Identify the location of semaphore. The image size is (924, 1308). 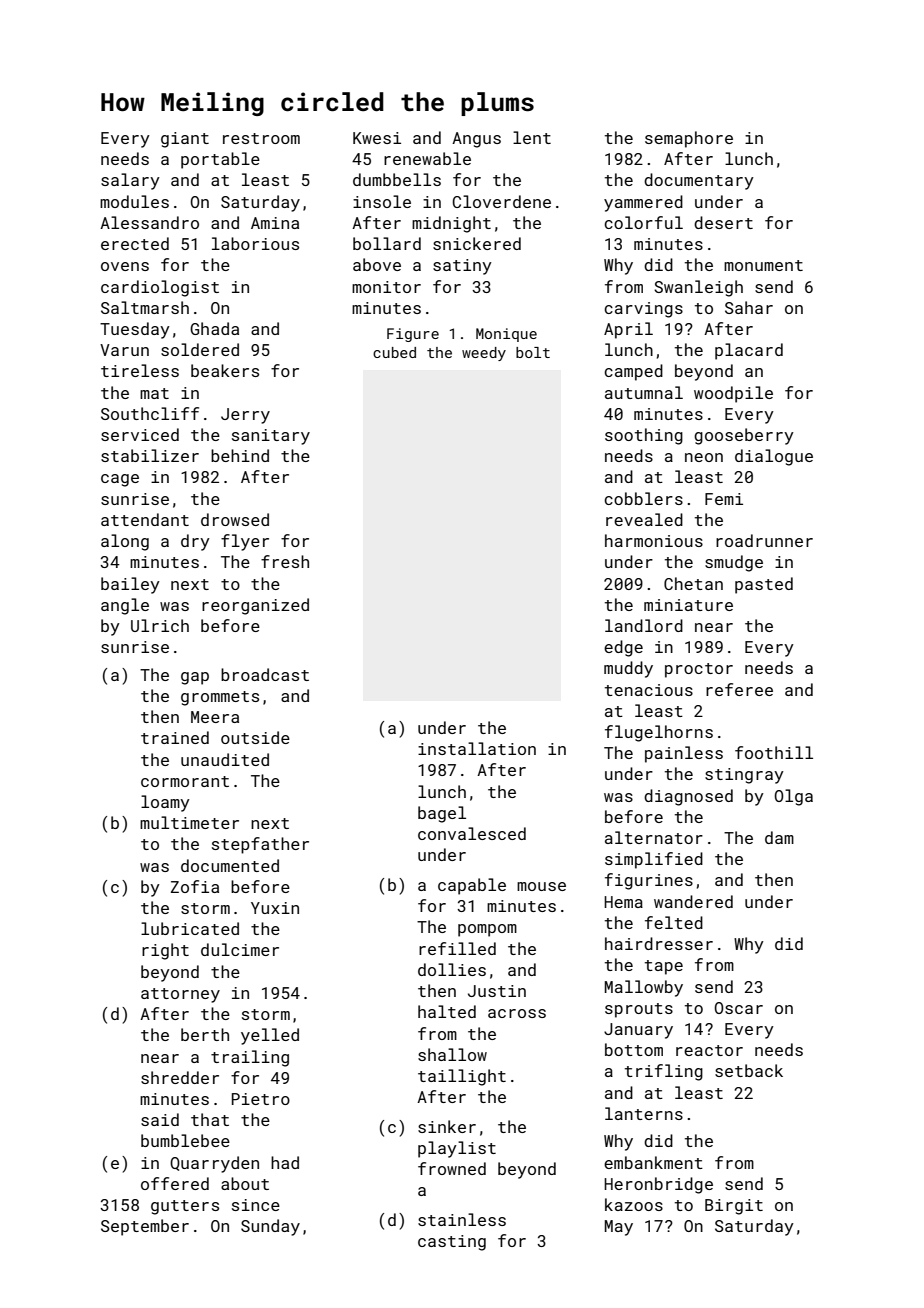
(689, 139).
